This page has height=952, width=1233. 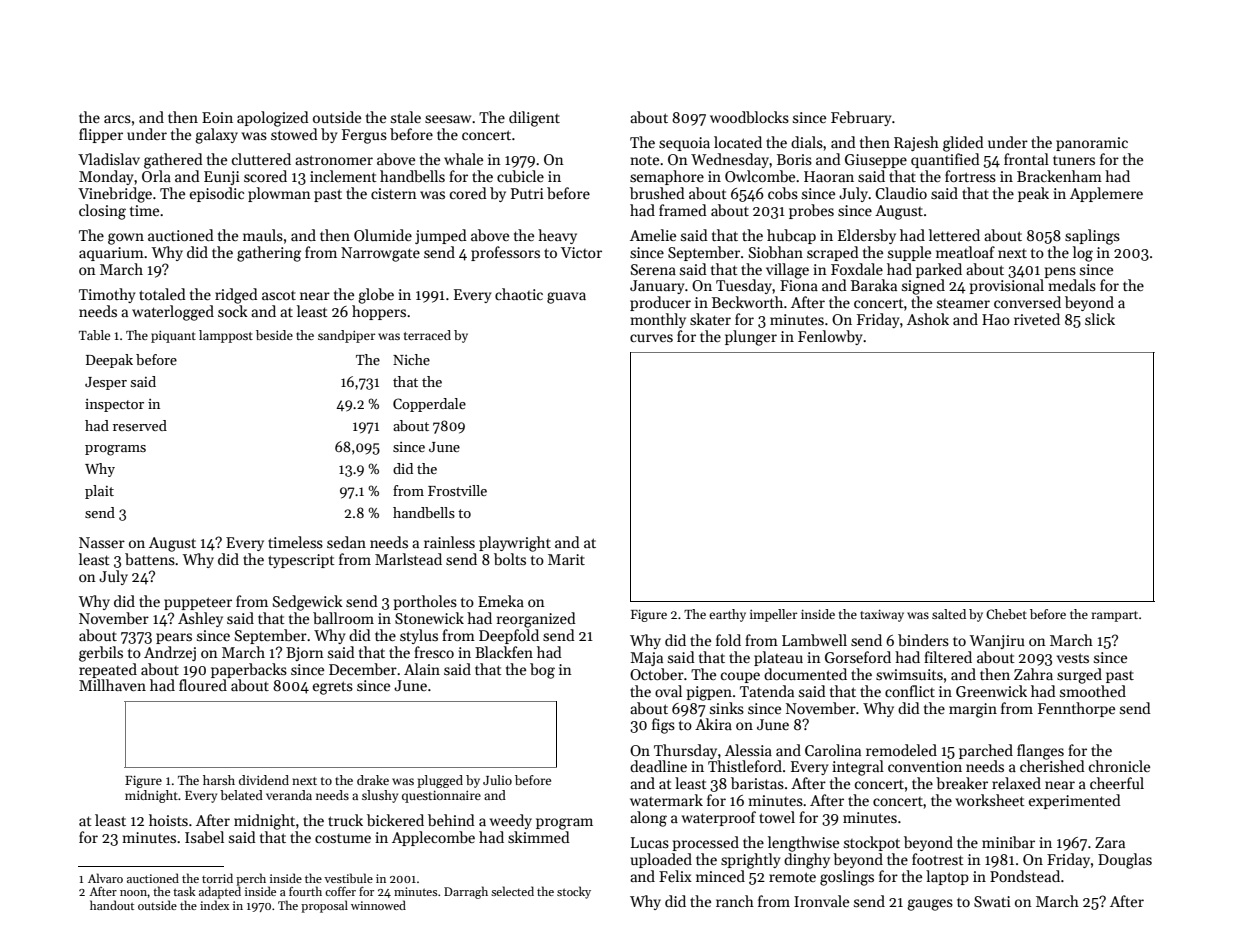 What do you see at coordinates (111, 254) in the page?
I see `aquarium` at bounding box center [111, 254].
